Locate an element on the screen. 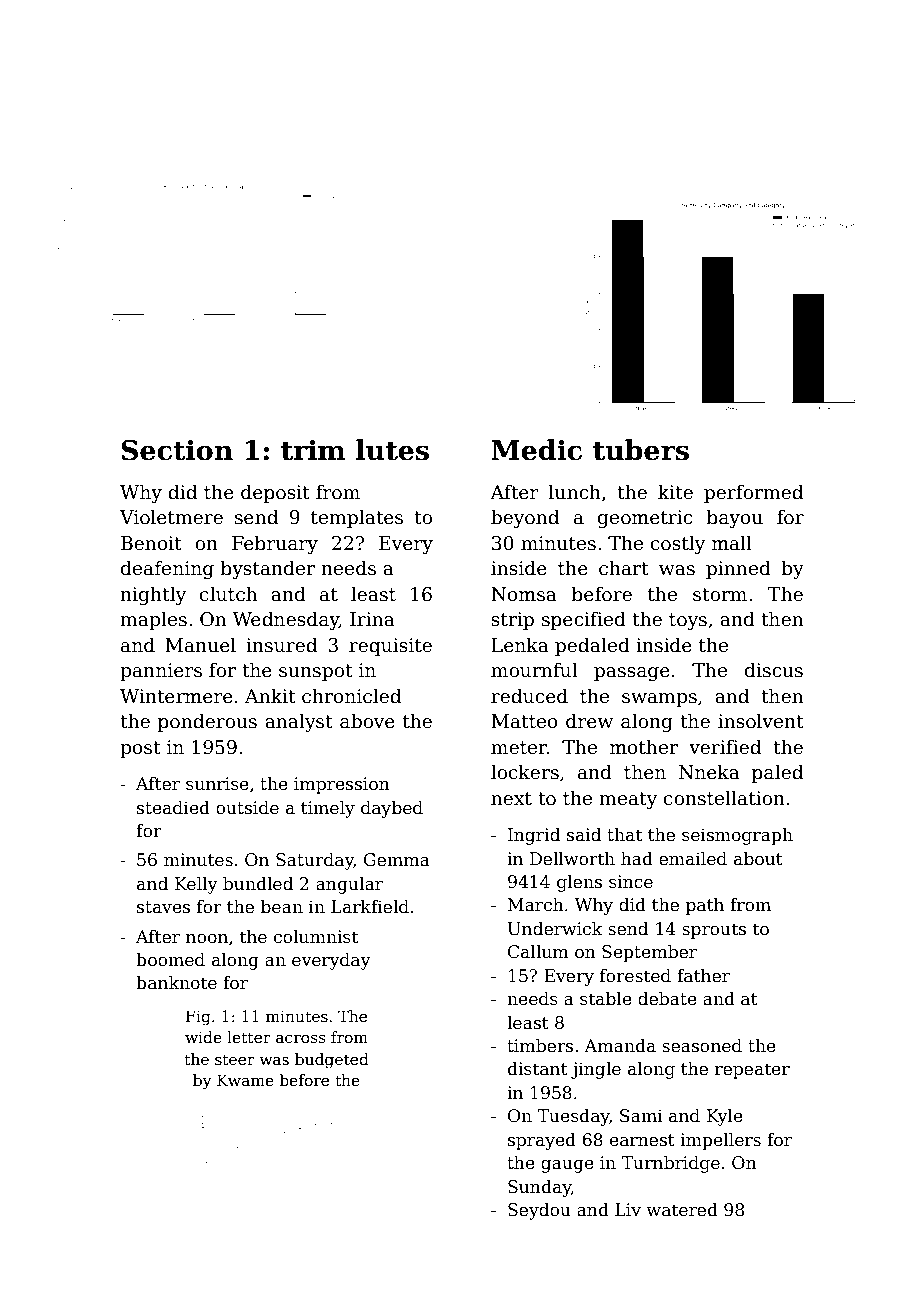 The height and width of the screenshot is (1311, 924). beyond is located at coordinates (525, 518).
